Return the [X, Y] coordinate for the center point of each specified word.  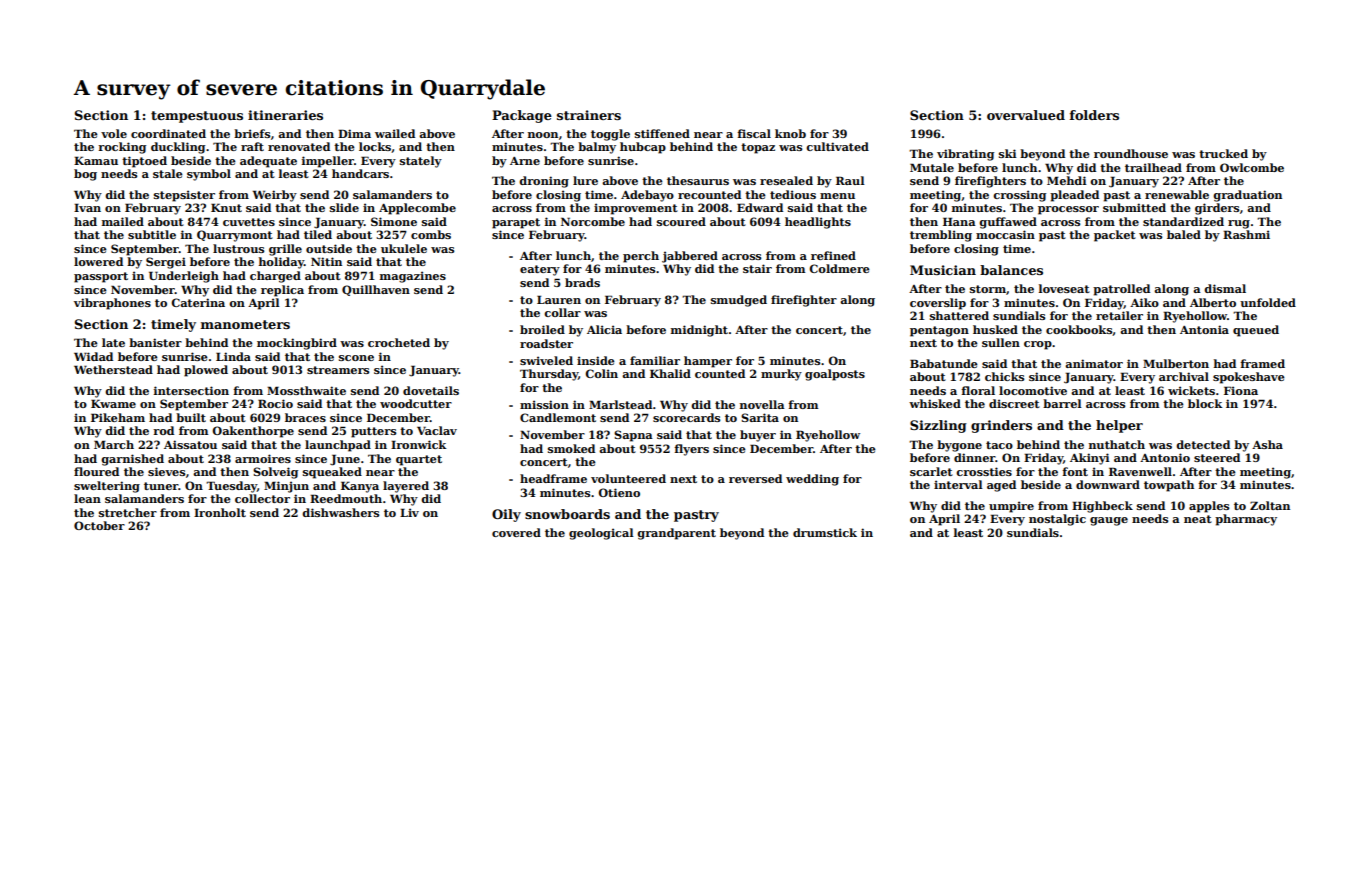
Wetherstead [113, 369]
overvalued [1026, 115]
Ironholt [220, 512]
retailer [1119, 315]
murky [781, 375]
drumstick [825, 532]
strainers [589, 115]
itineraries [285, 115]
